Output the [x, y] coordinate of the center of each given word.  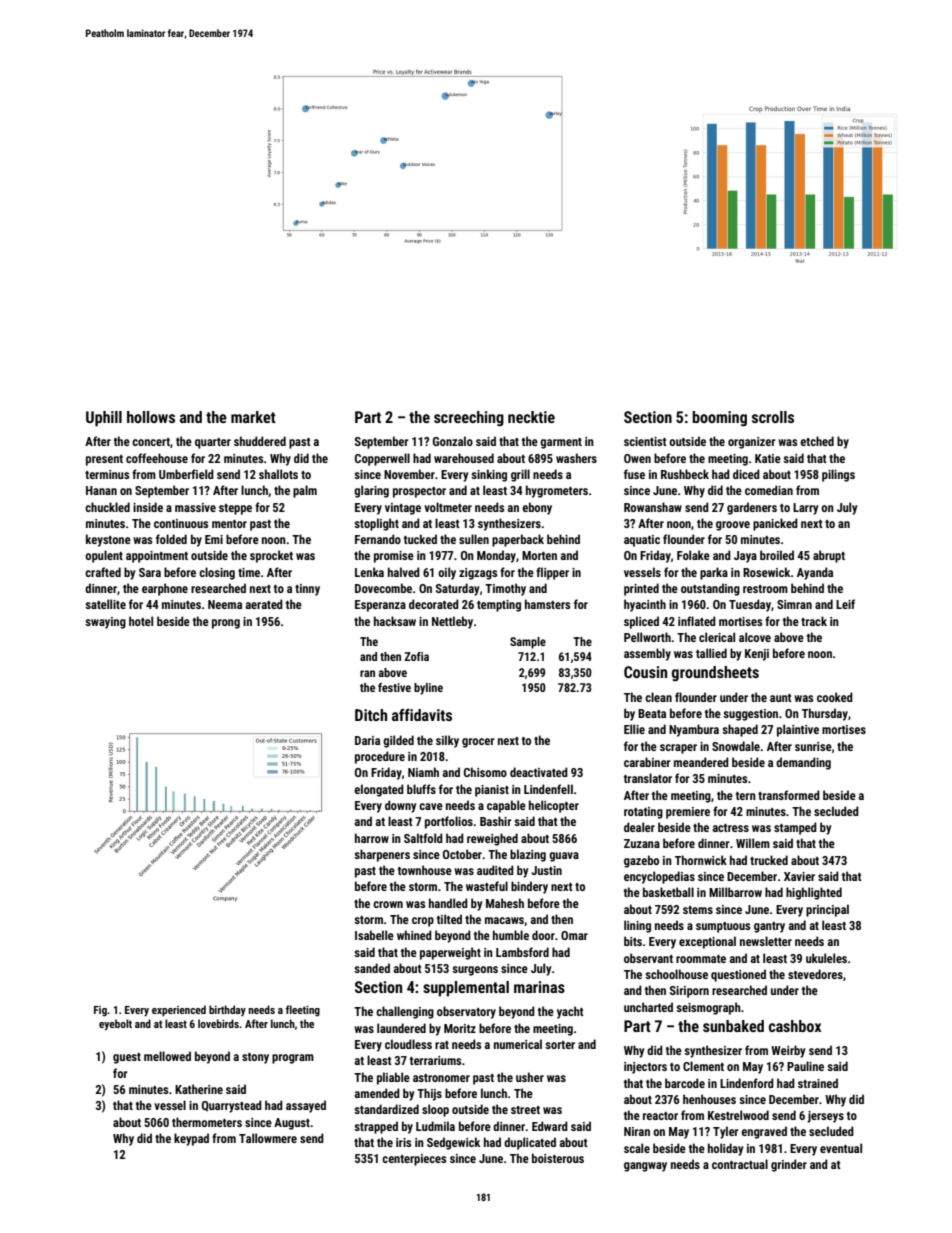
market [253, 417]
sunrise [813, 746]
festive [394, 687]
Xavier [799, 876]
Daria [367, 740]
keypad [191, 1139]
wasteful [487, 886]
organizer [752, 443]
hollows [151, 417]
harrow [372, 838]
